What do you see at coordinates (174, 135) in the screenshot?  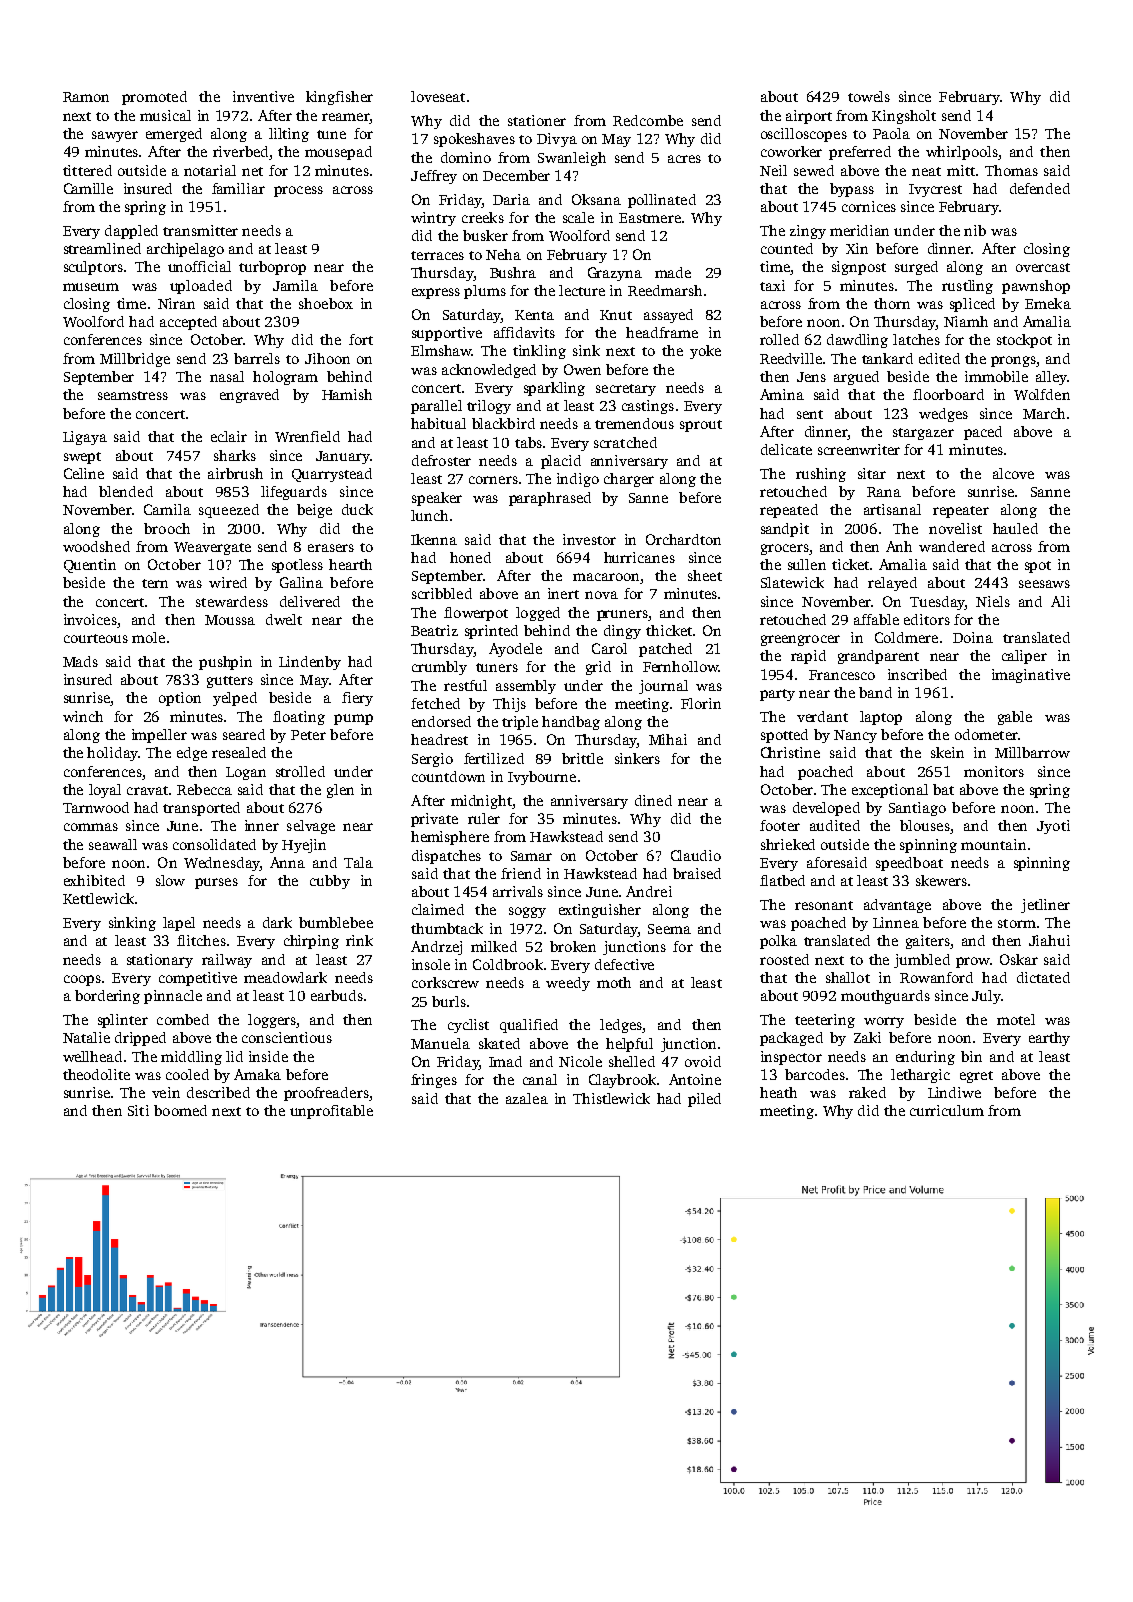 I see `emerged` at bounding box center [174, 135].
